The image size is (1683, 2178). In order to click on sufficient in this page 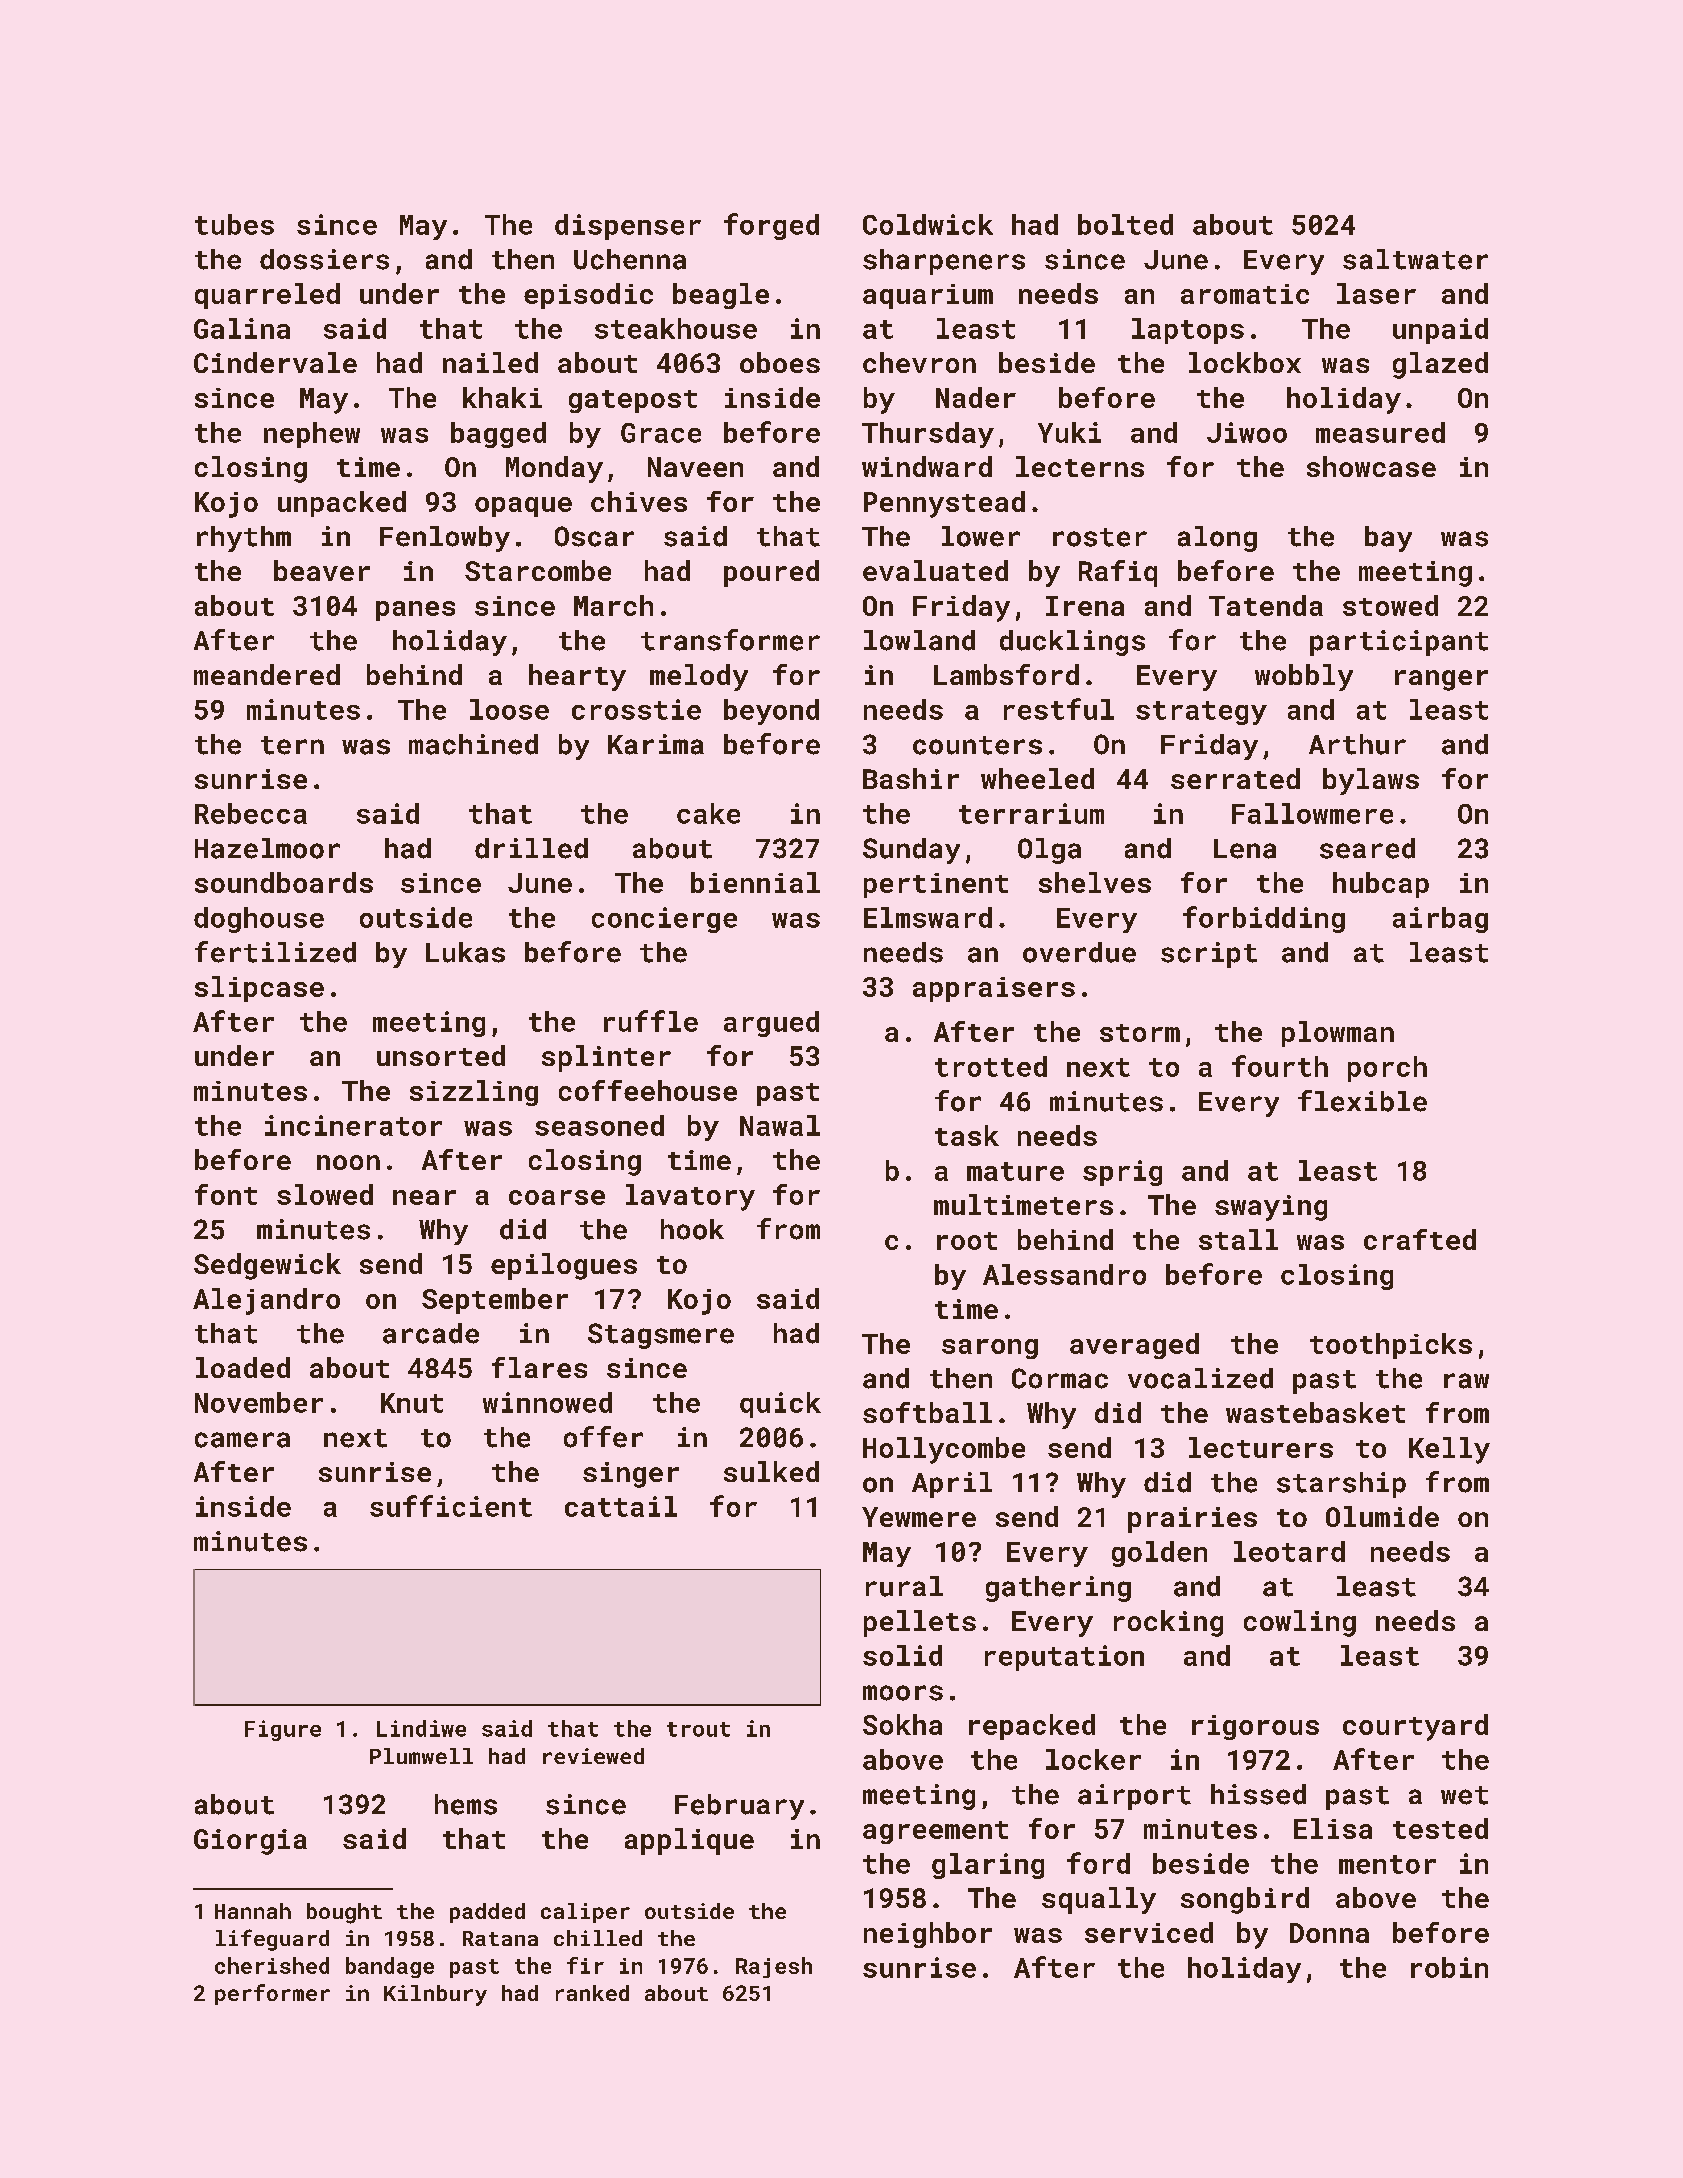, I will do `click(451, 1506)`.
